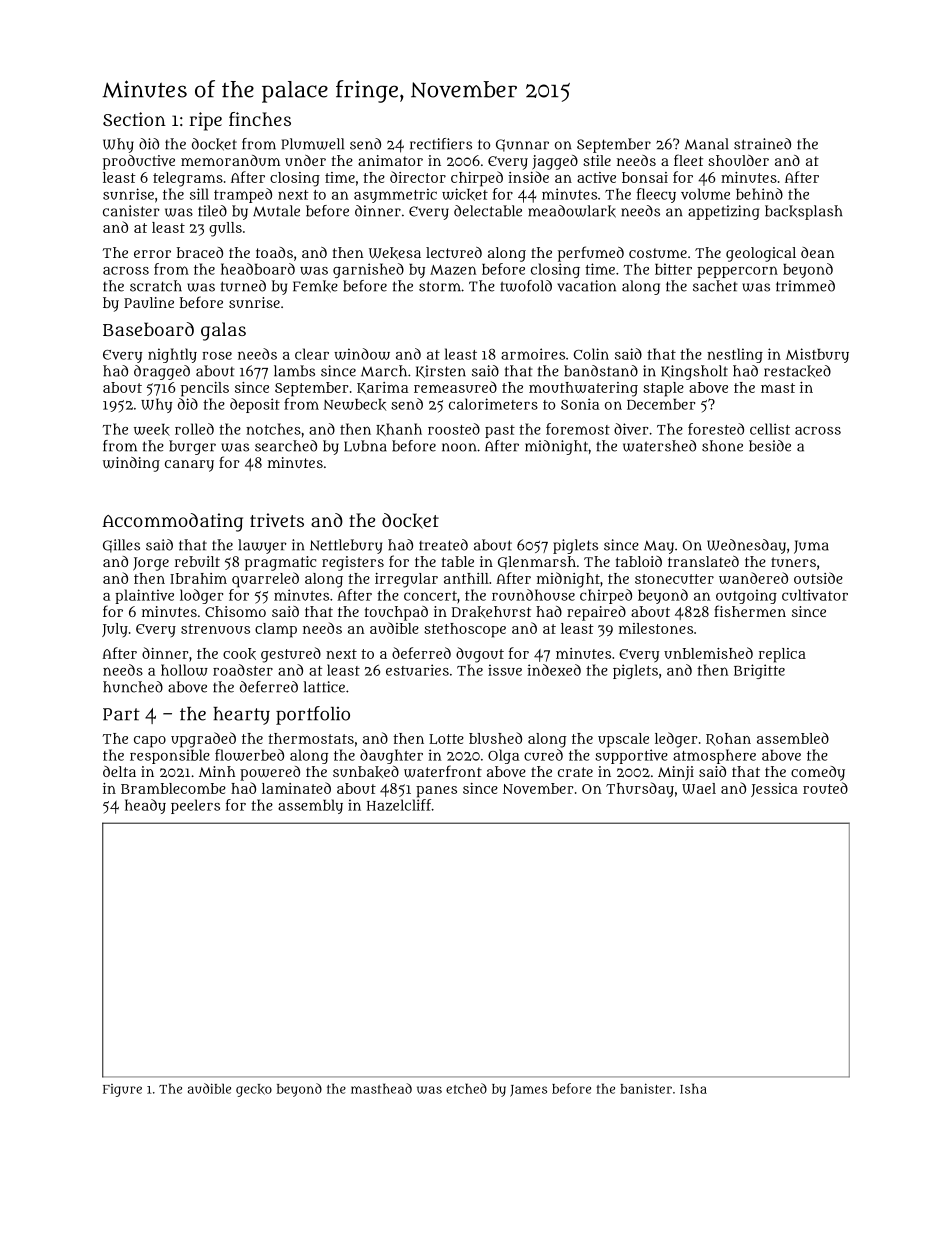 This document has height=1233, width=952. What do you see at coordinates (805, 286) in the document?
I see `trimmed` at bounding box center [805, 286].
